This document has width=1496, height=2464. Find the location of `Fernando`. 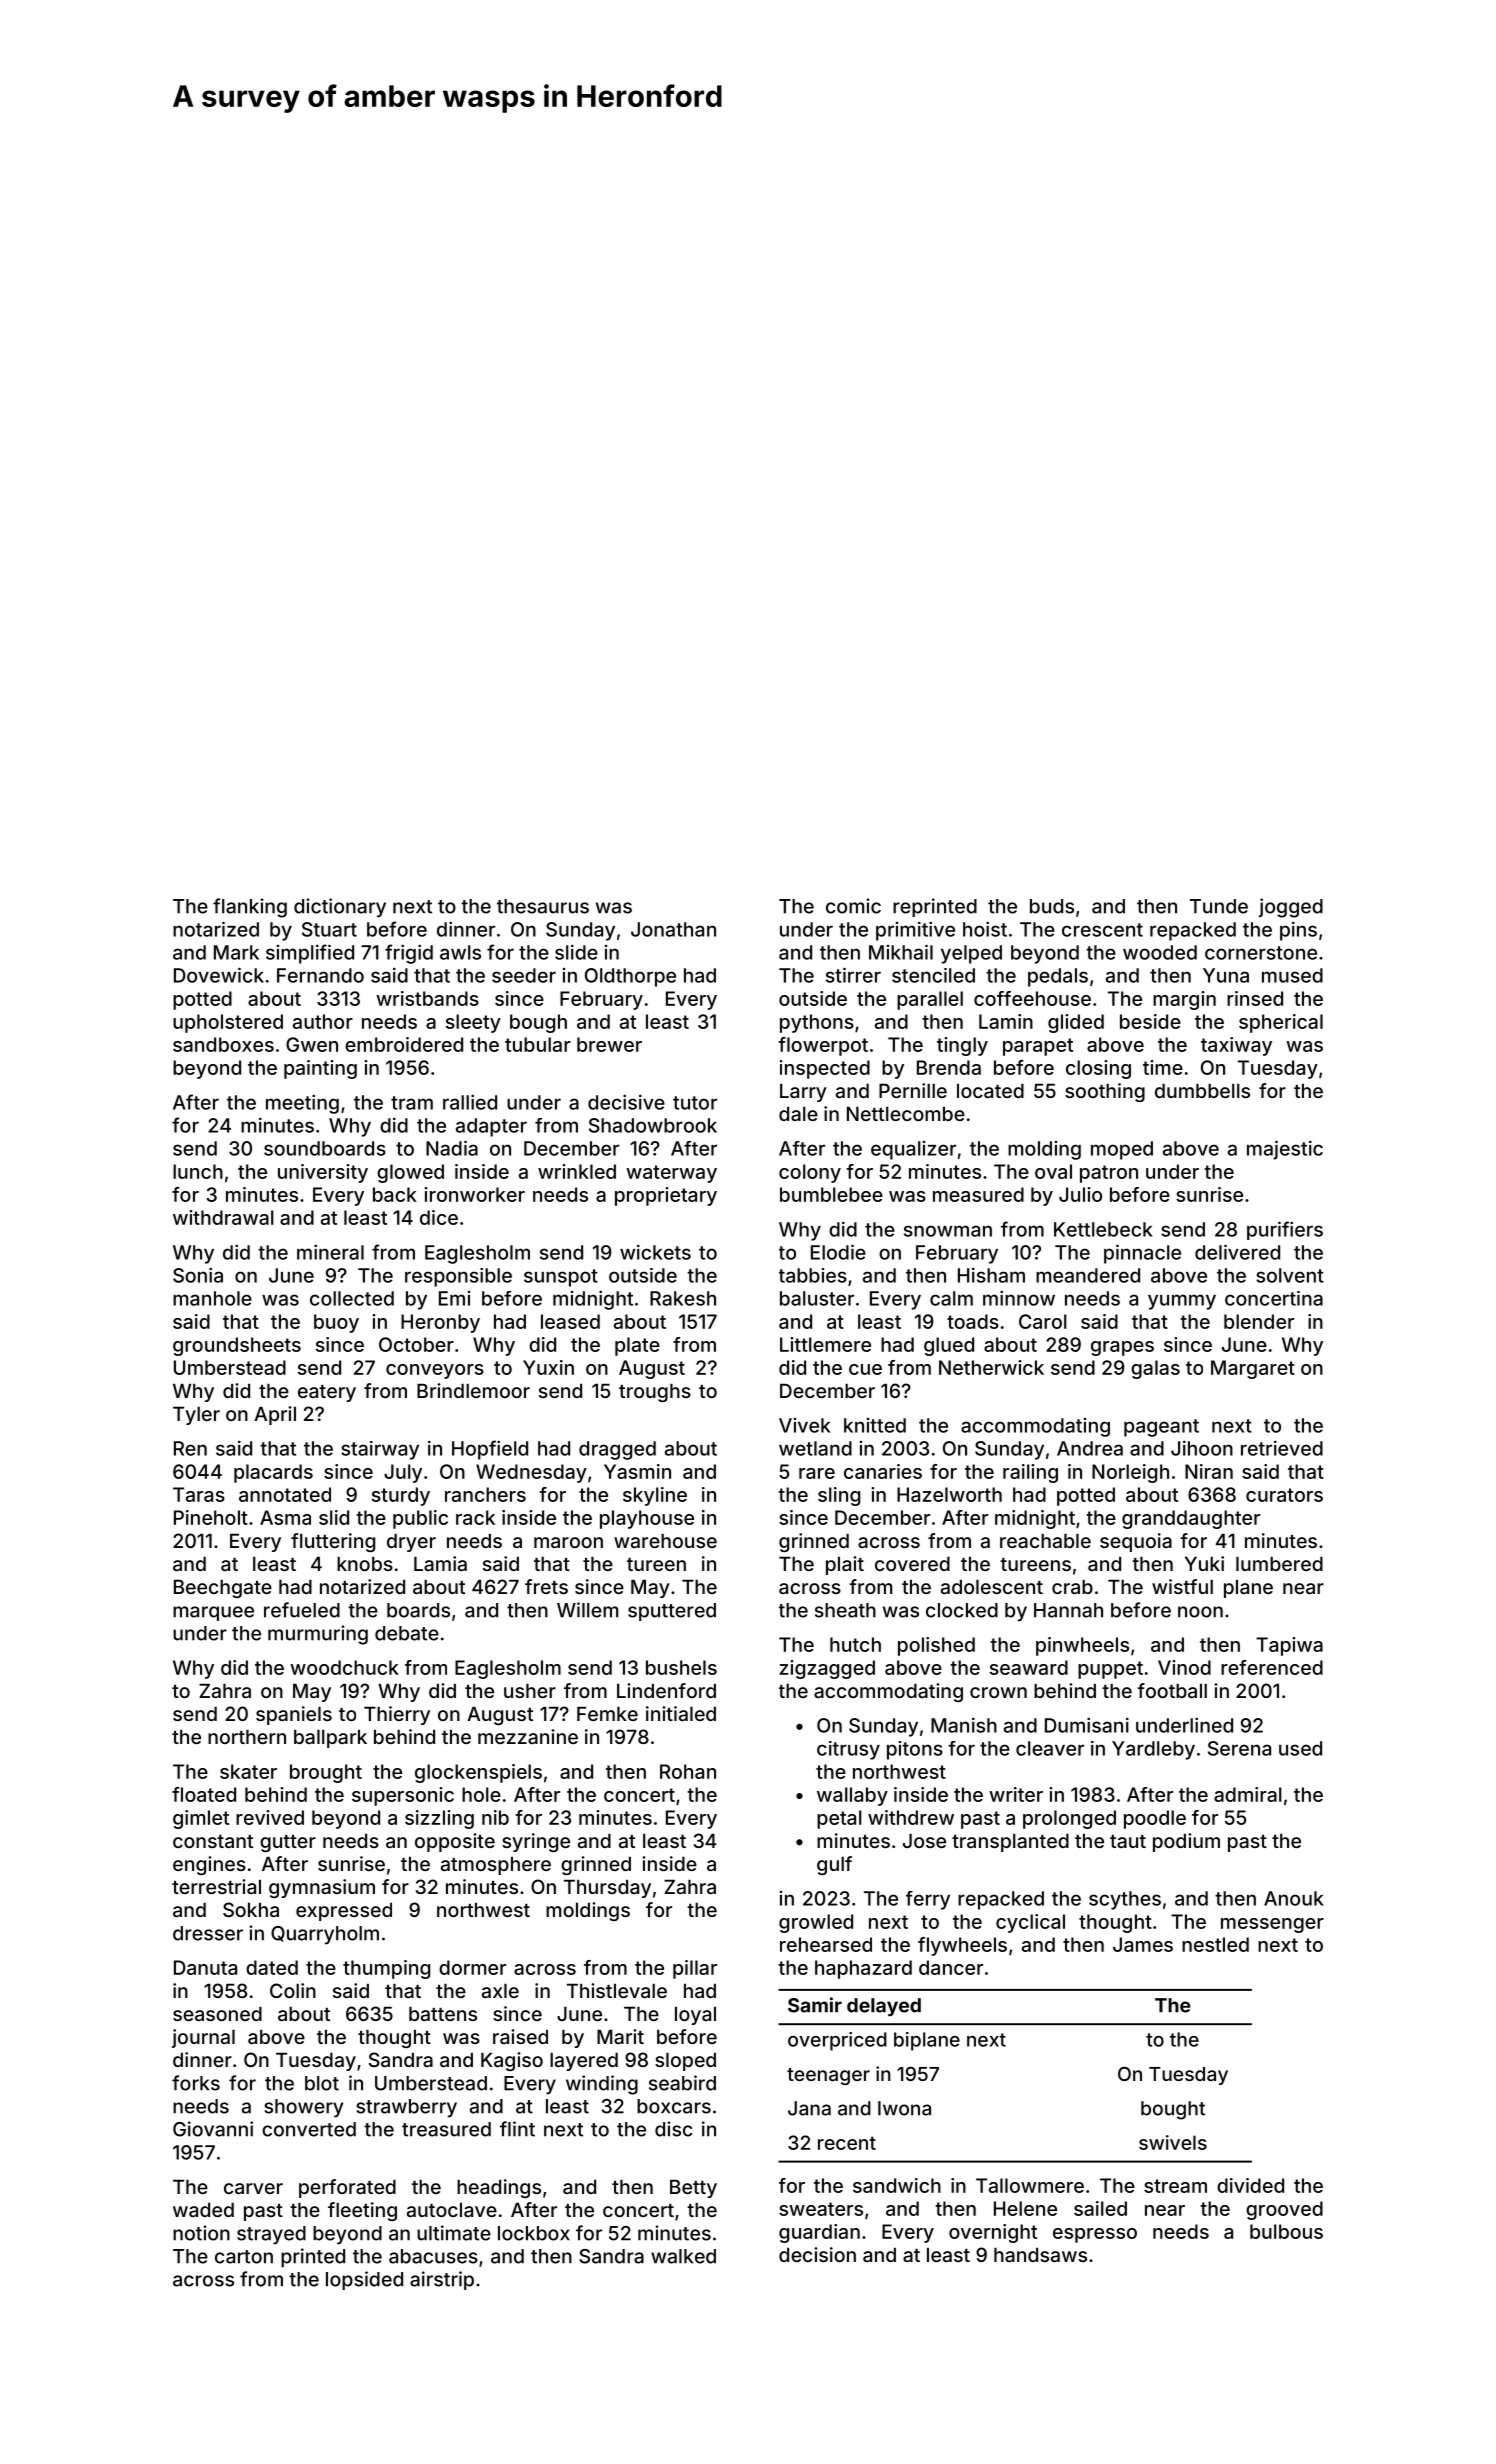

Fernando is located at coordinates (320, 975).
